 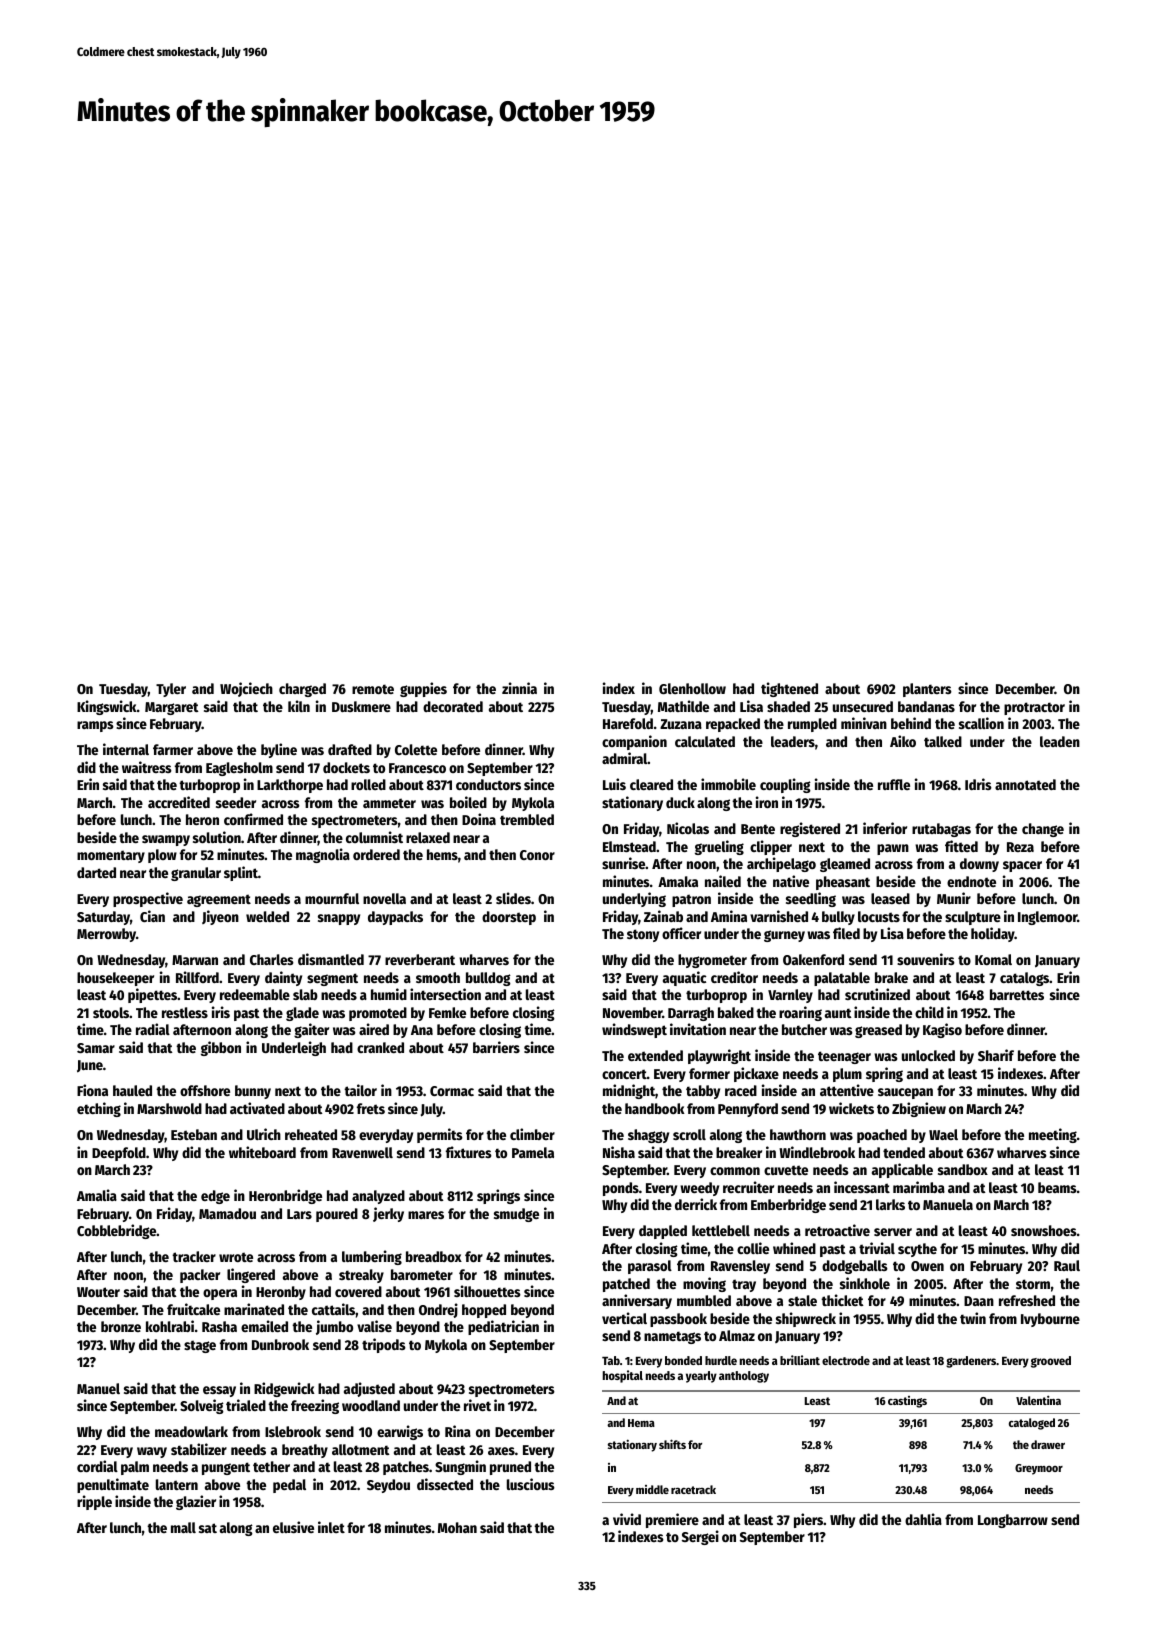 What do you see at coordinates (246, 689) in the screenshot?
I see `Wojciech` at bounding box center [246, 689].
